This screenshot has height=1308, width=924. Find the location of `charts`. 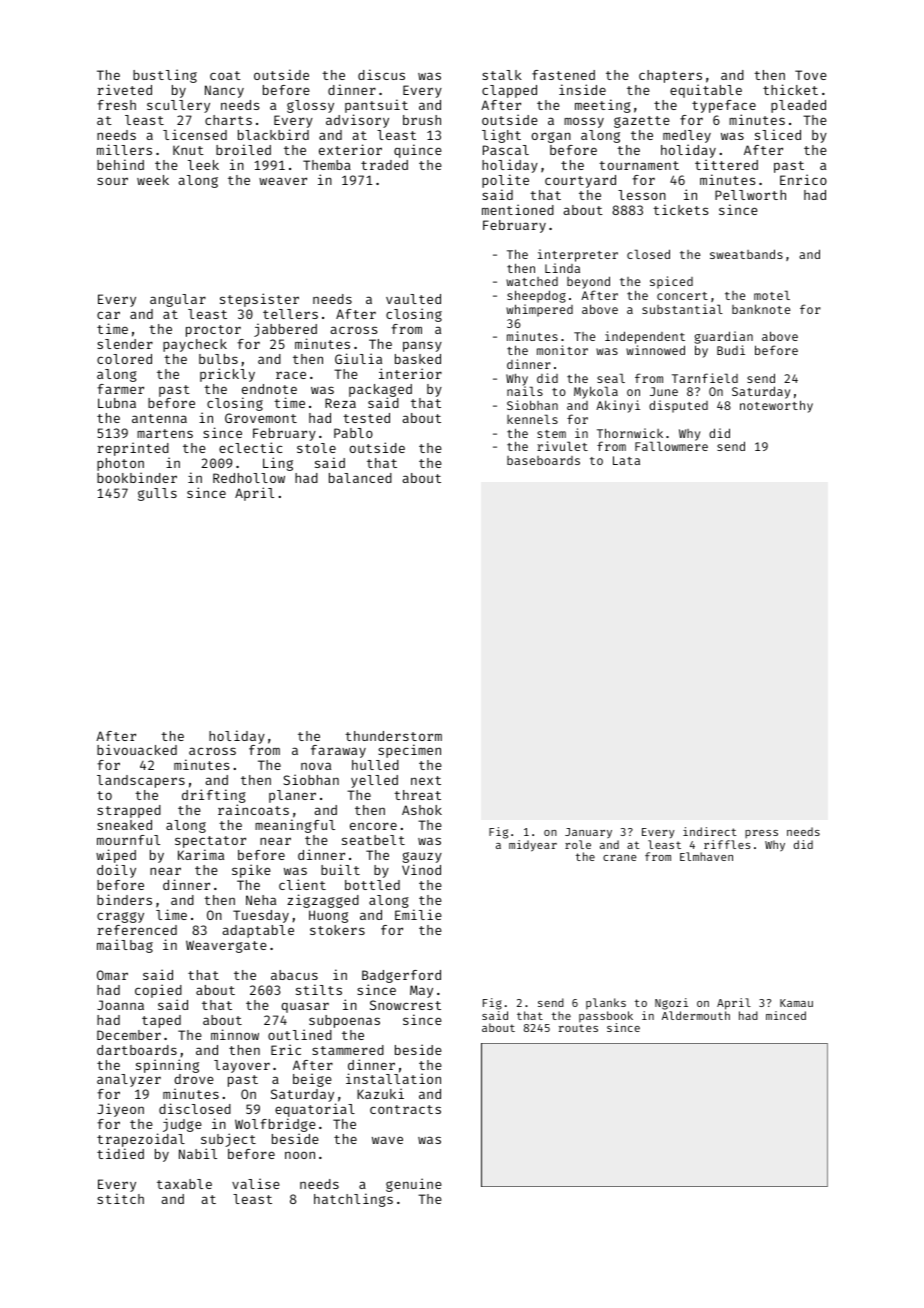

charts is located at coordinates (228, 120).
